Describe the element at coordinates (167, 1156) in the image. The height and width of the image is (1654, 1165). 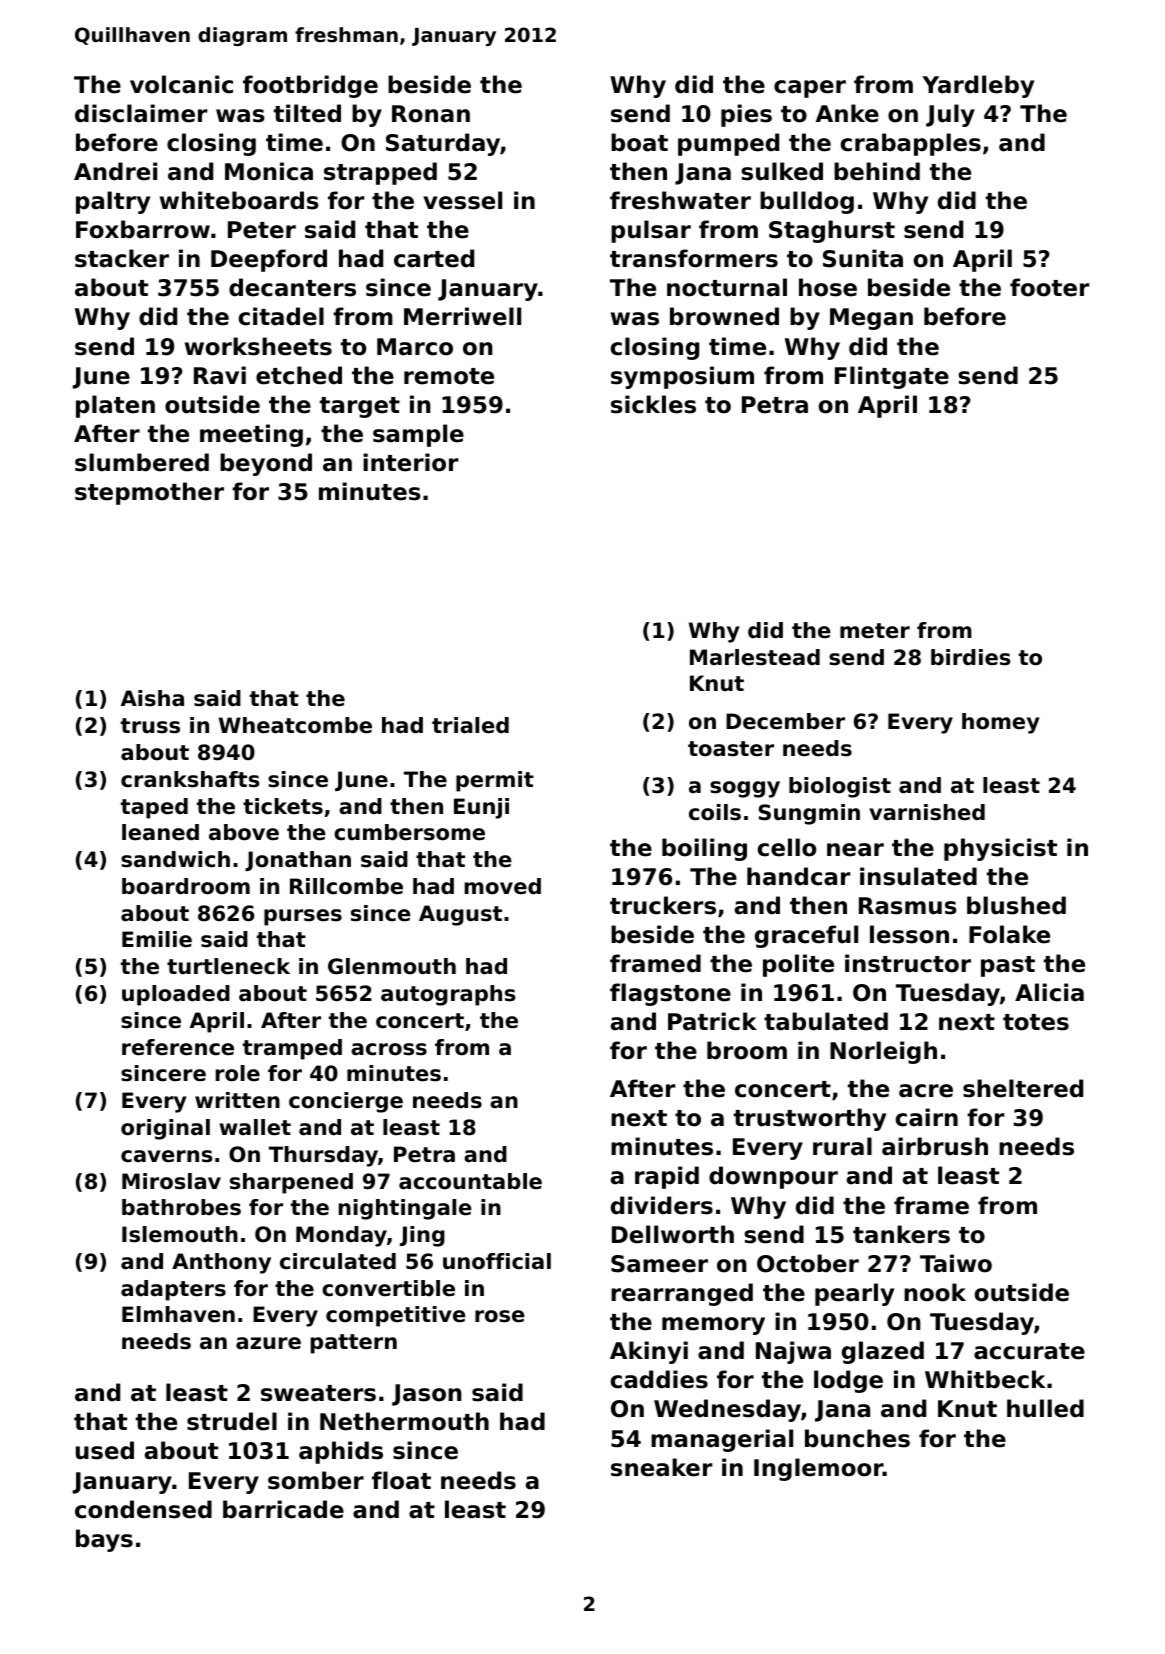
I see `caverns` at that location.
